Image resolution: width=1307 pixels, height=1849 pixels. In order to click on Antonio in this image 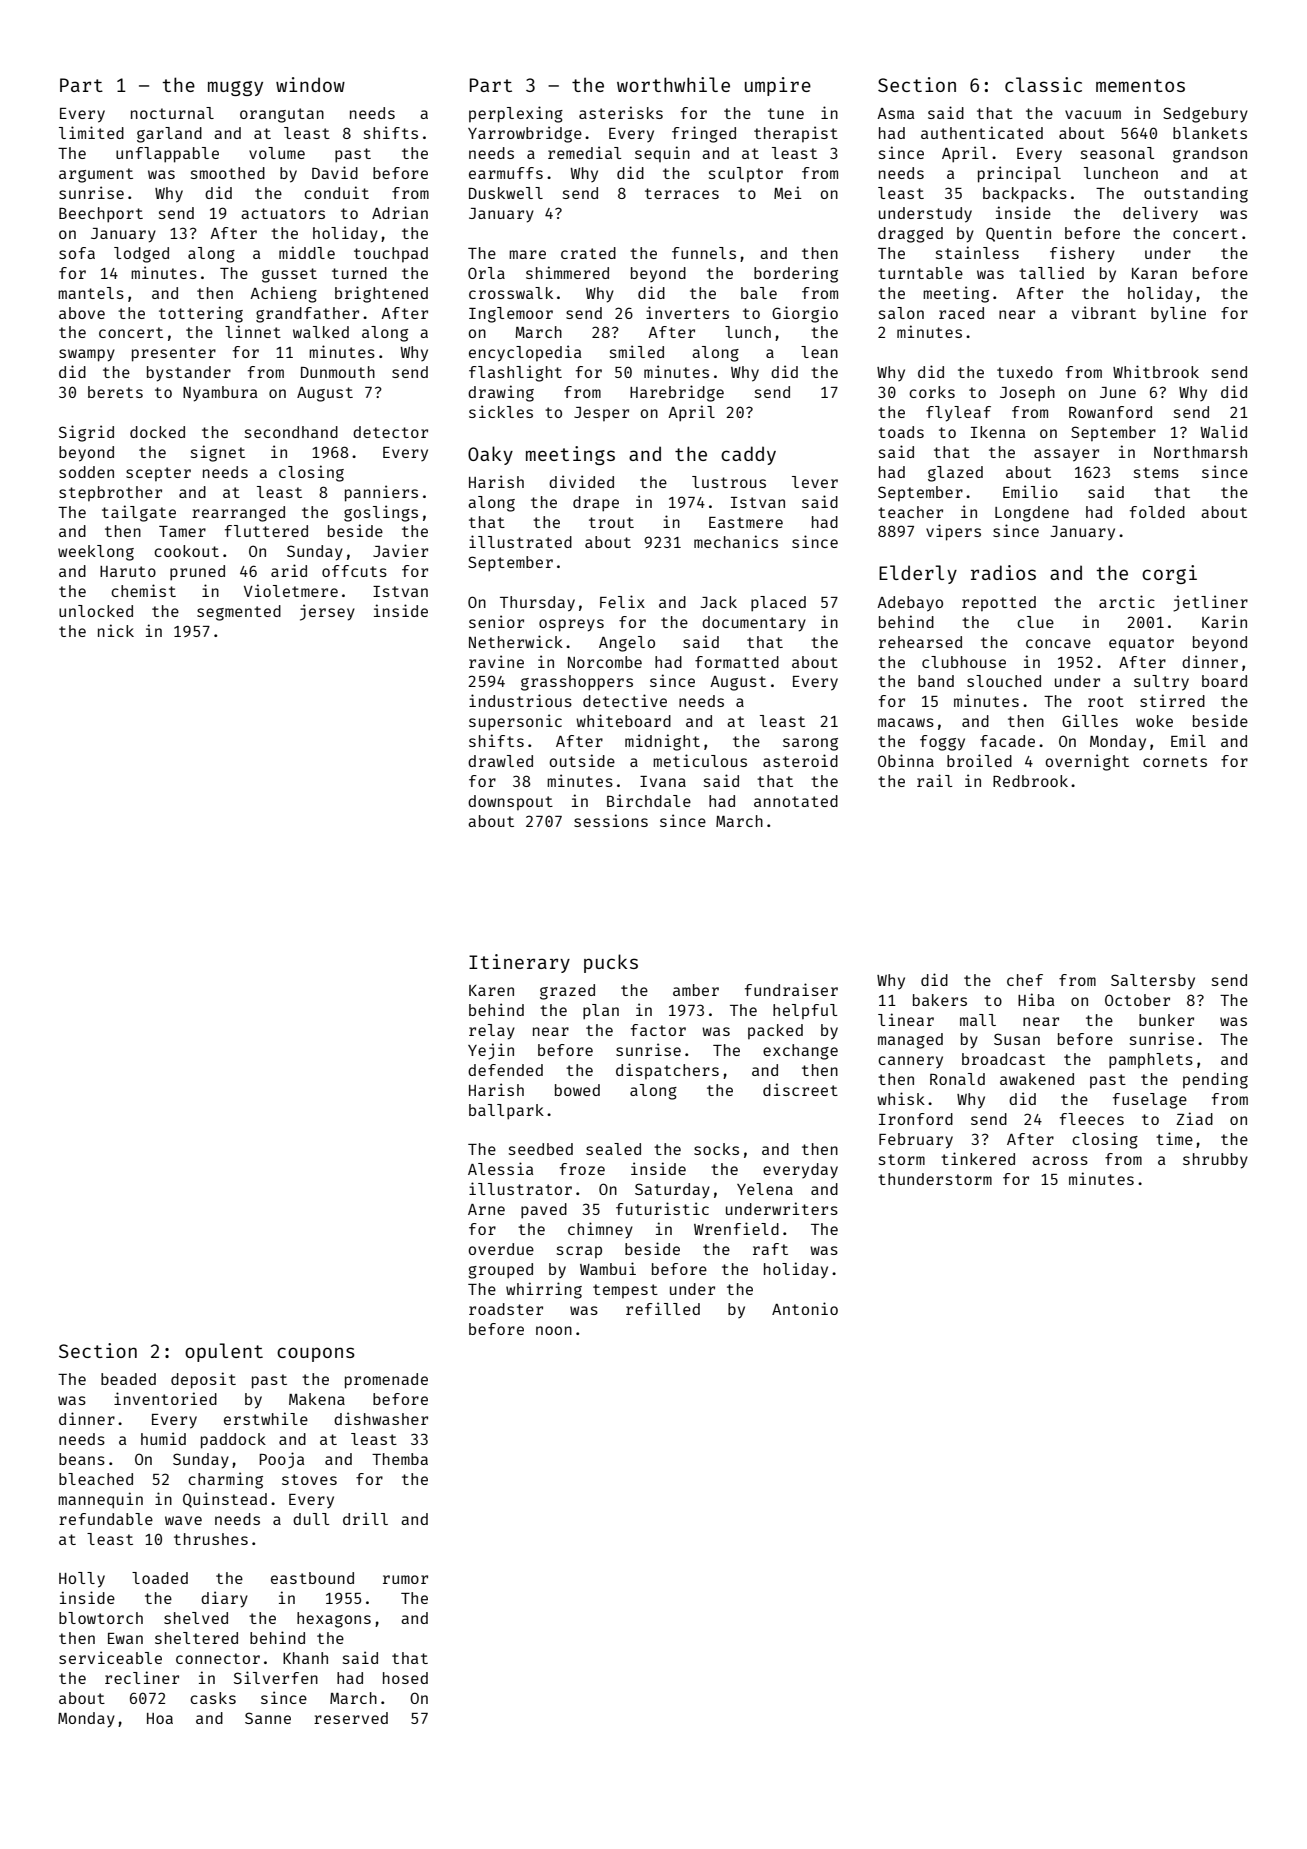, I will do `click(805, 1308)`.
